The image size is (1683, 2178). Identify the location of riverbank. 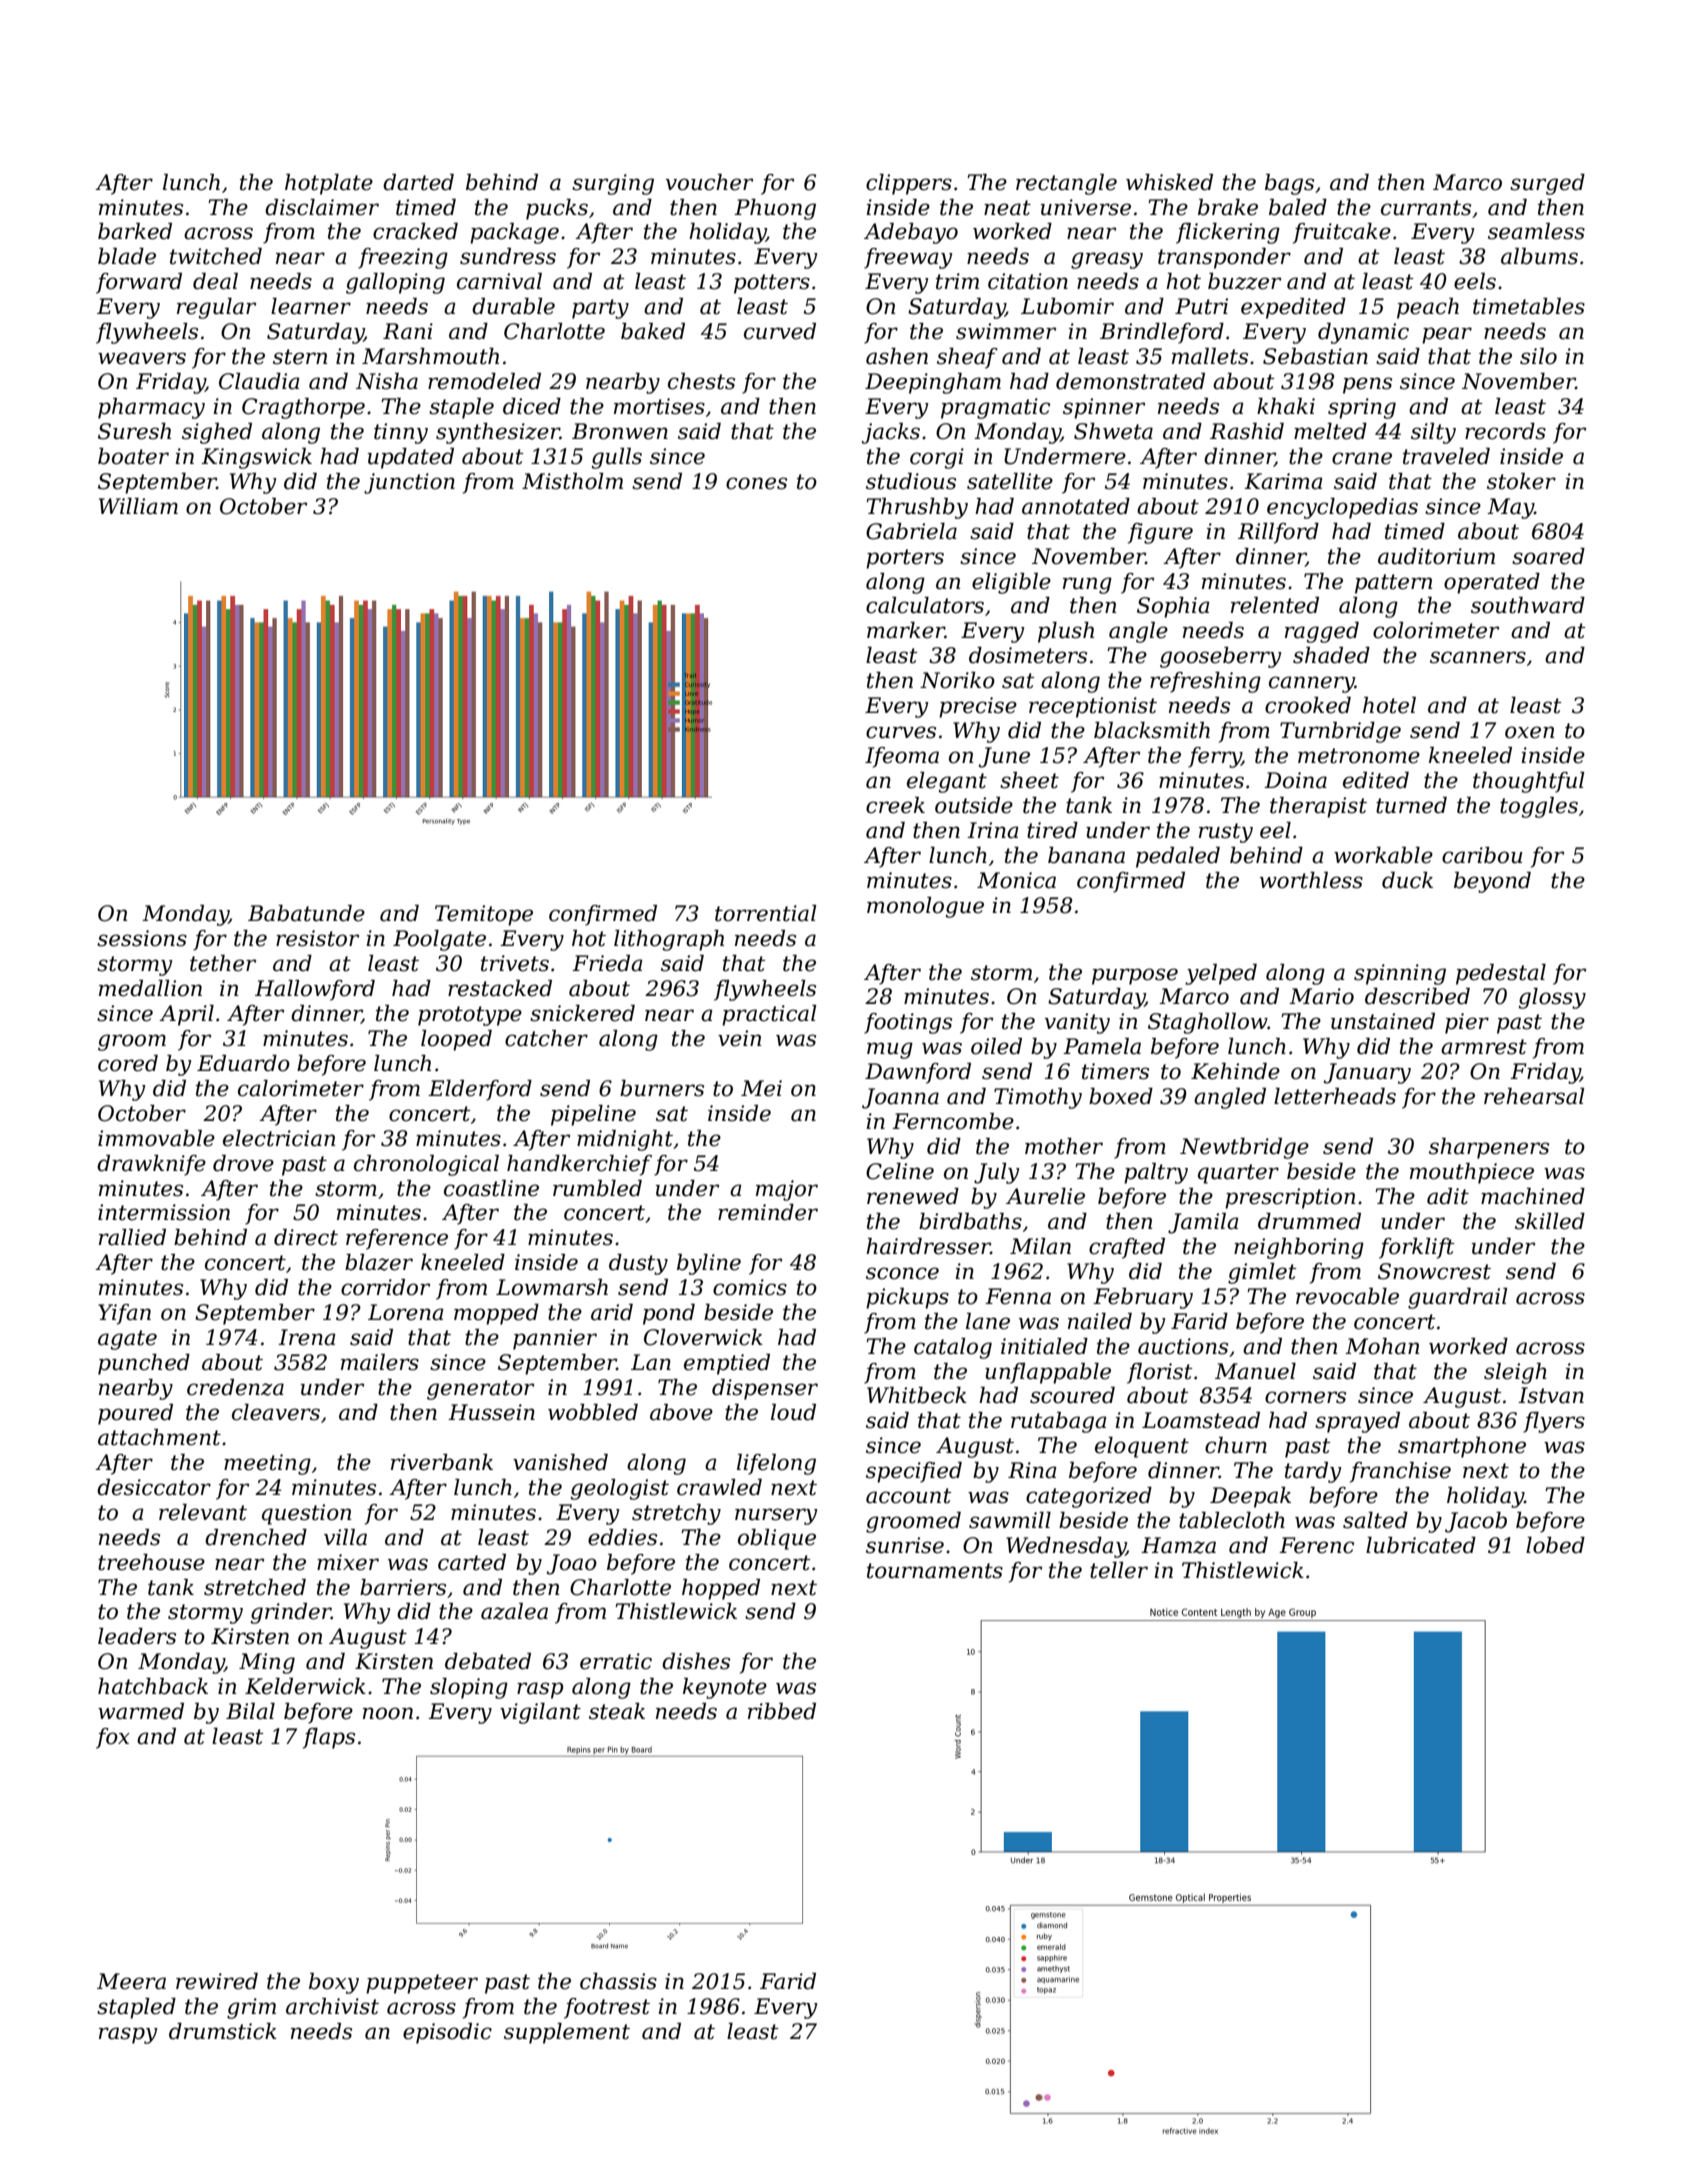
(442, 1462).
